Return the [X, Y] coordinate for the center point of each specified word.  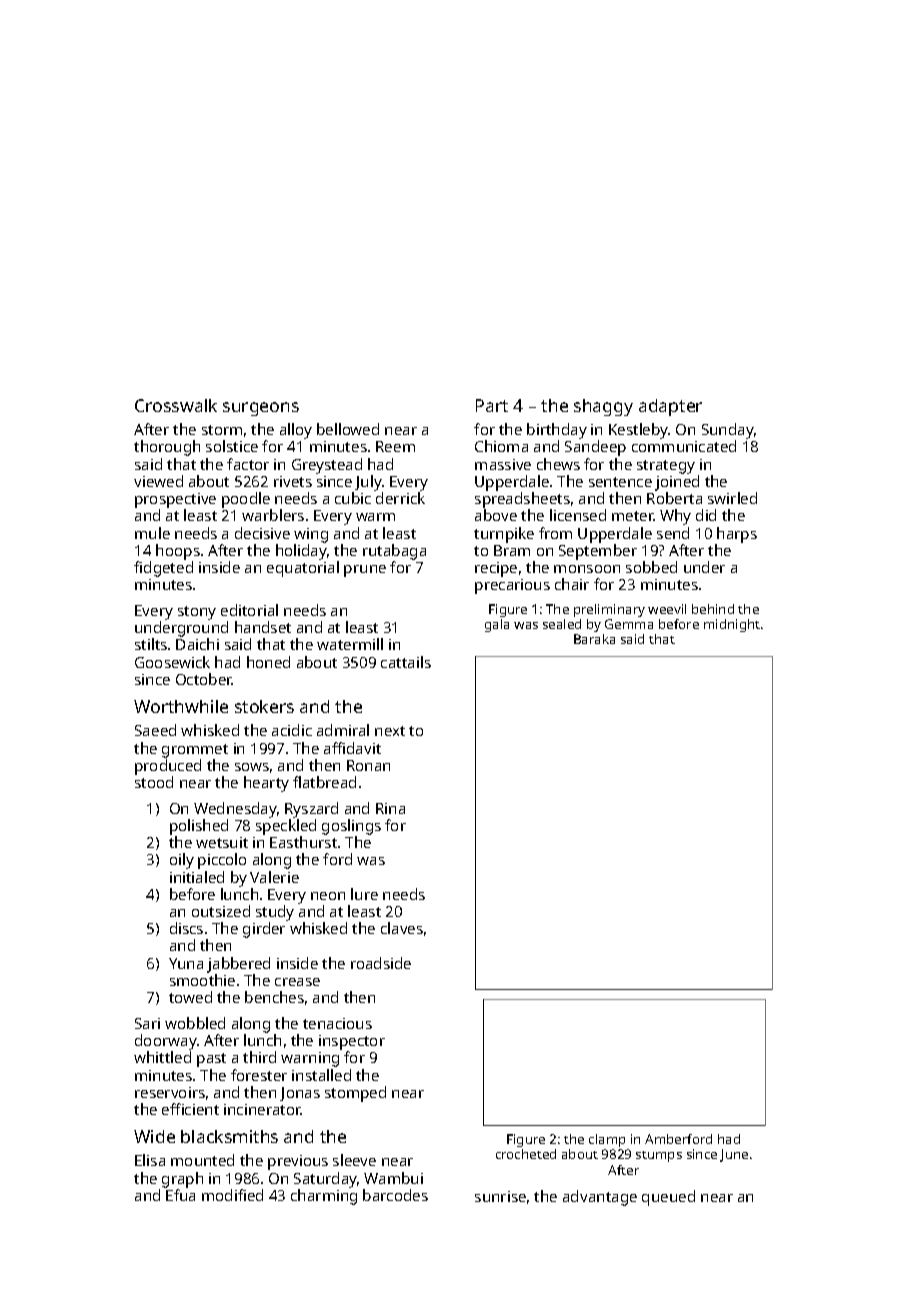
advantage [600, 1198]
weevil [667, 609]
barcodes [395, 1195]
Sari [147, 1023]
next [390, 731]
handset [263, 627]
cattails [406, 662]
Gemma [629, 624]
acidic [292, 730]
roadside [381, 963]
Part [492, 405]
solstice [232, 446]
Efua [180, 1195]
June [734, 1155]
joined [677, 483]
